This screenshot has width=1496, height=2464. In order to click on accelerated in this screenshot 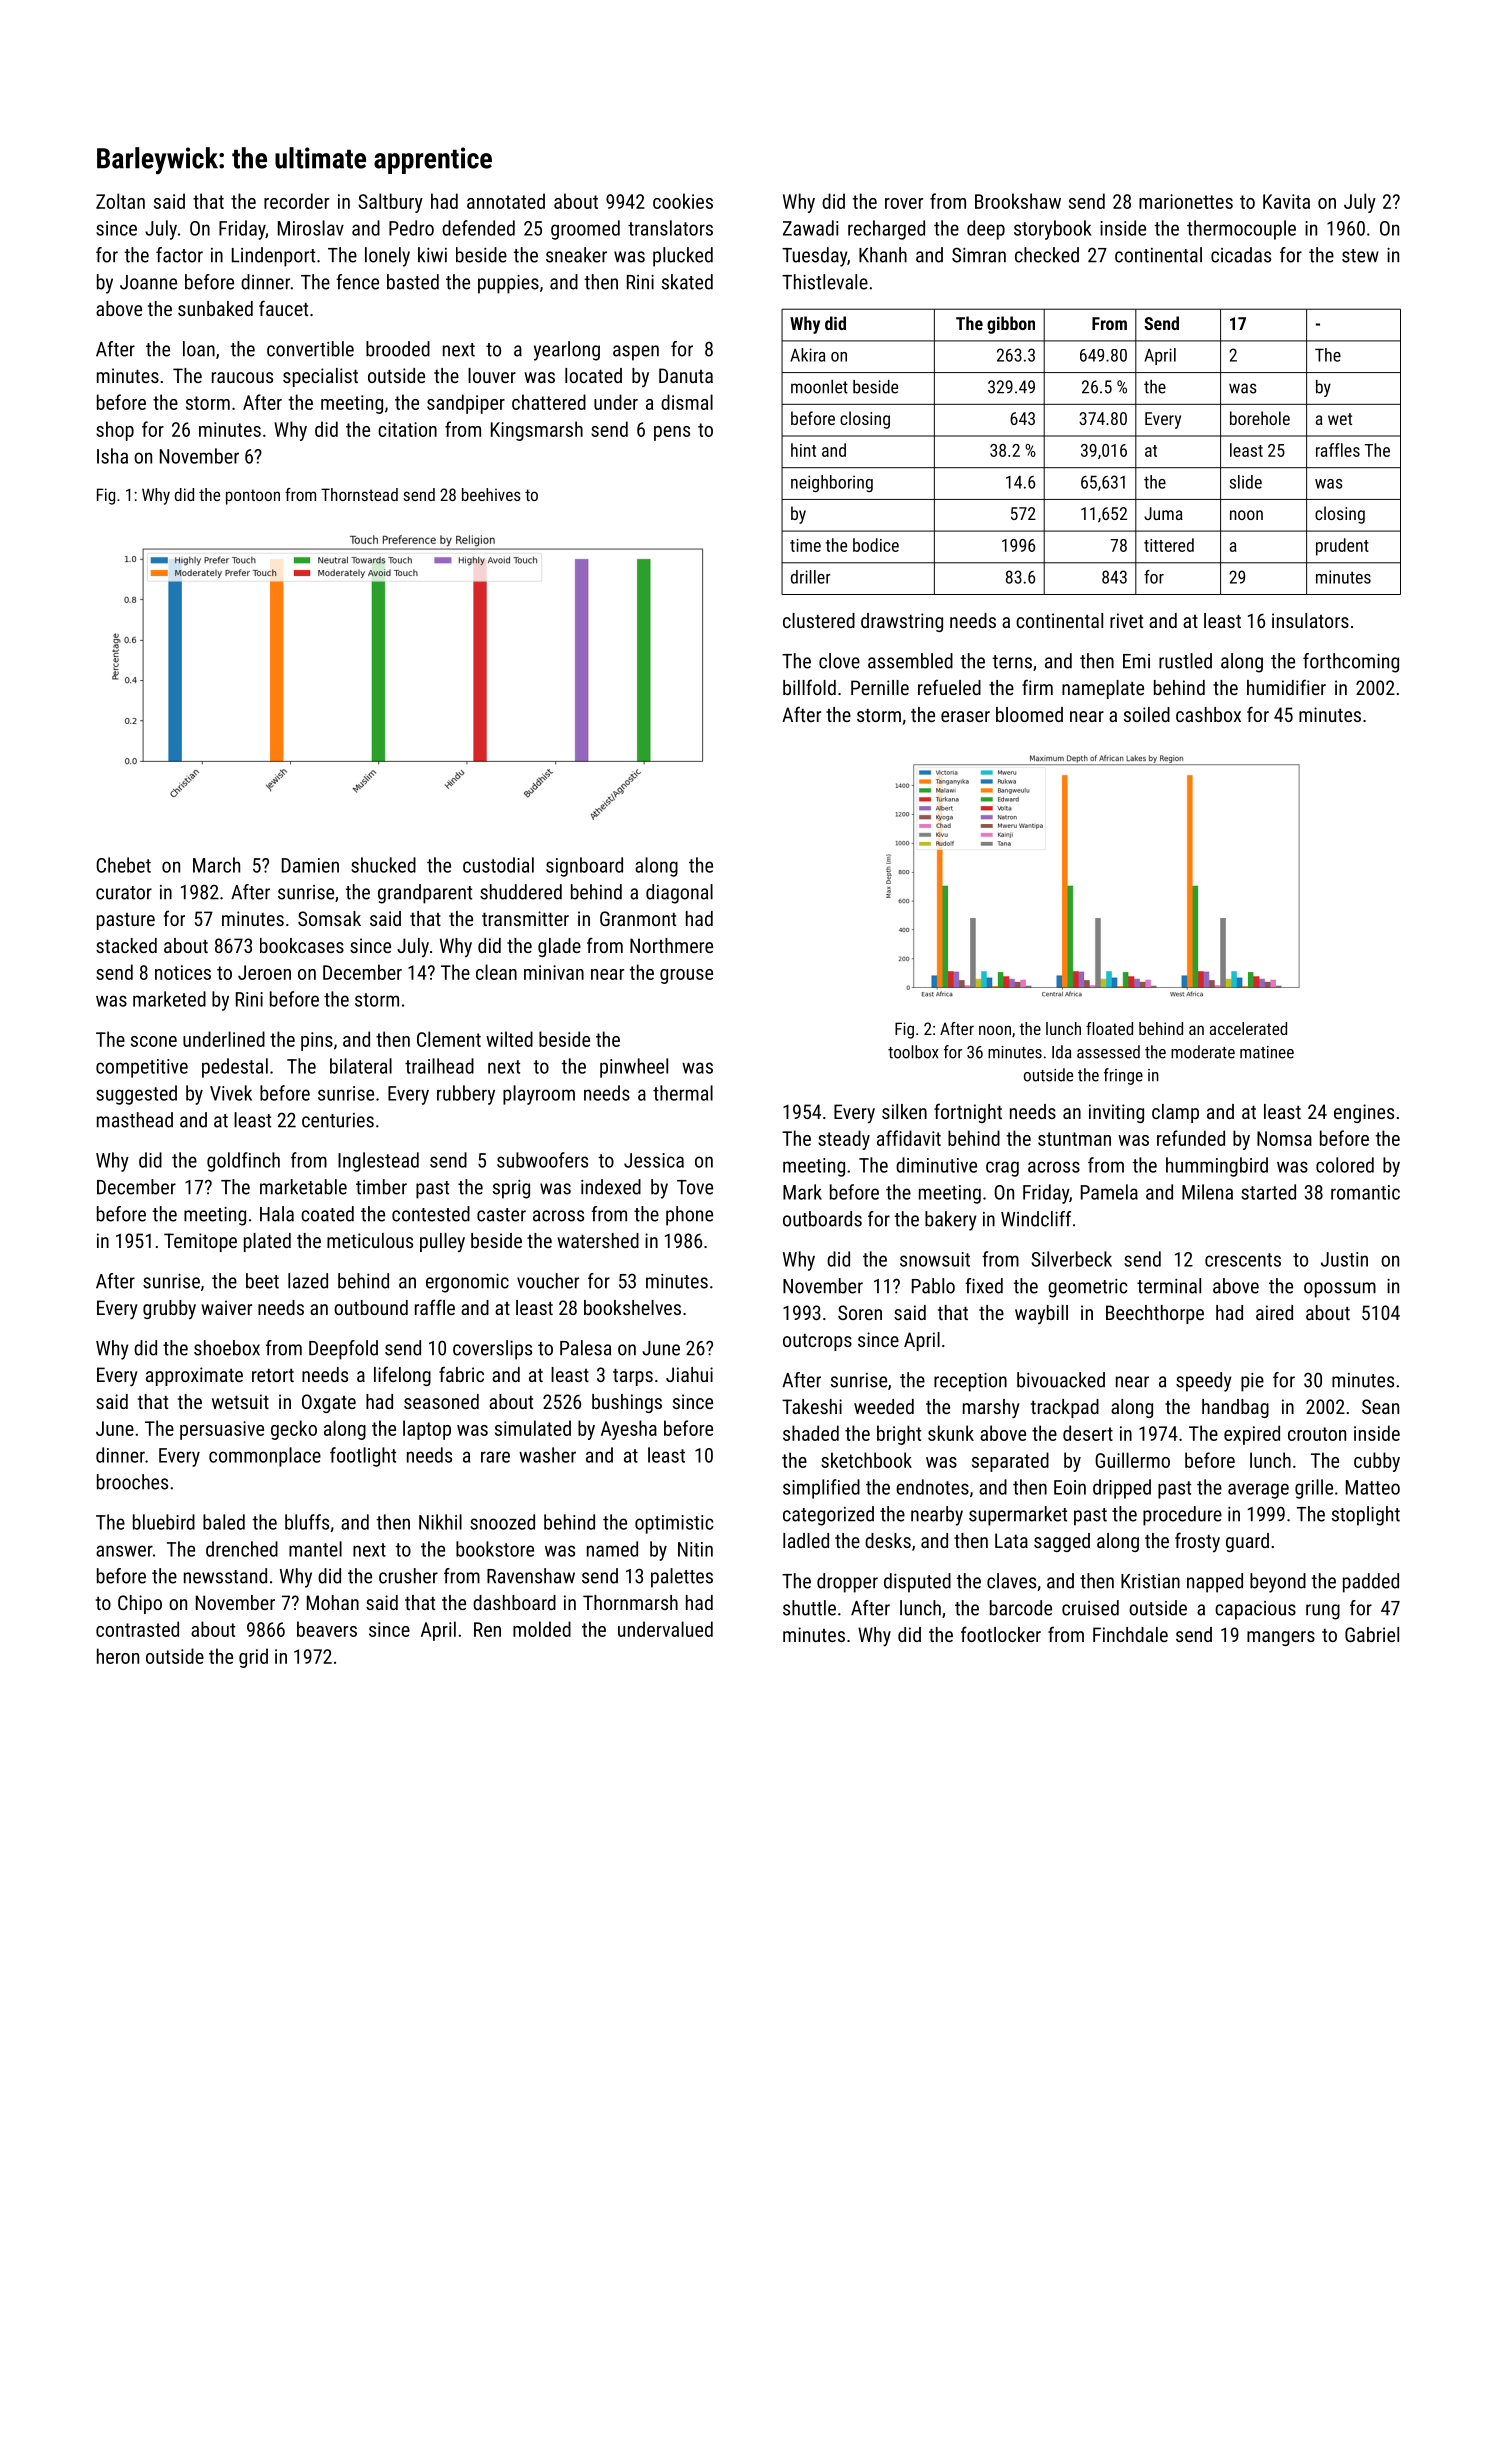, I will do `click(1248, 1028)`.
